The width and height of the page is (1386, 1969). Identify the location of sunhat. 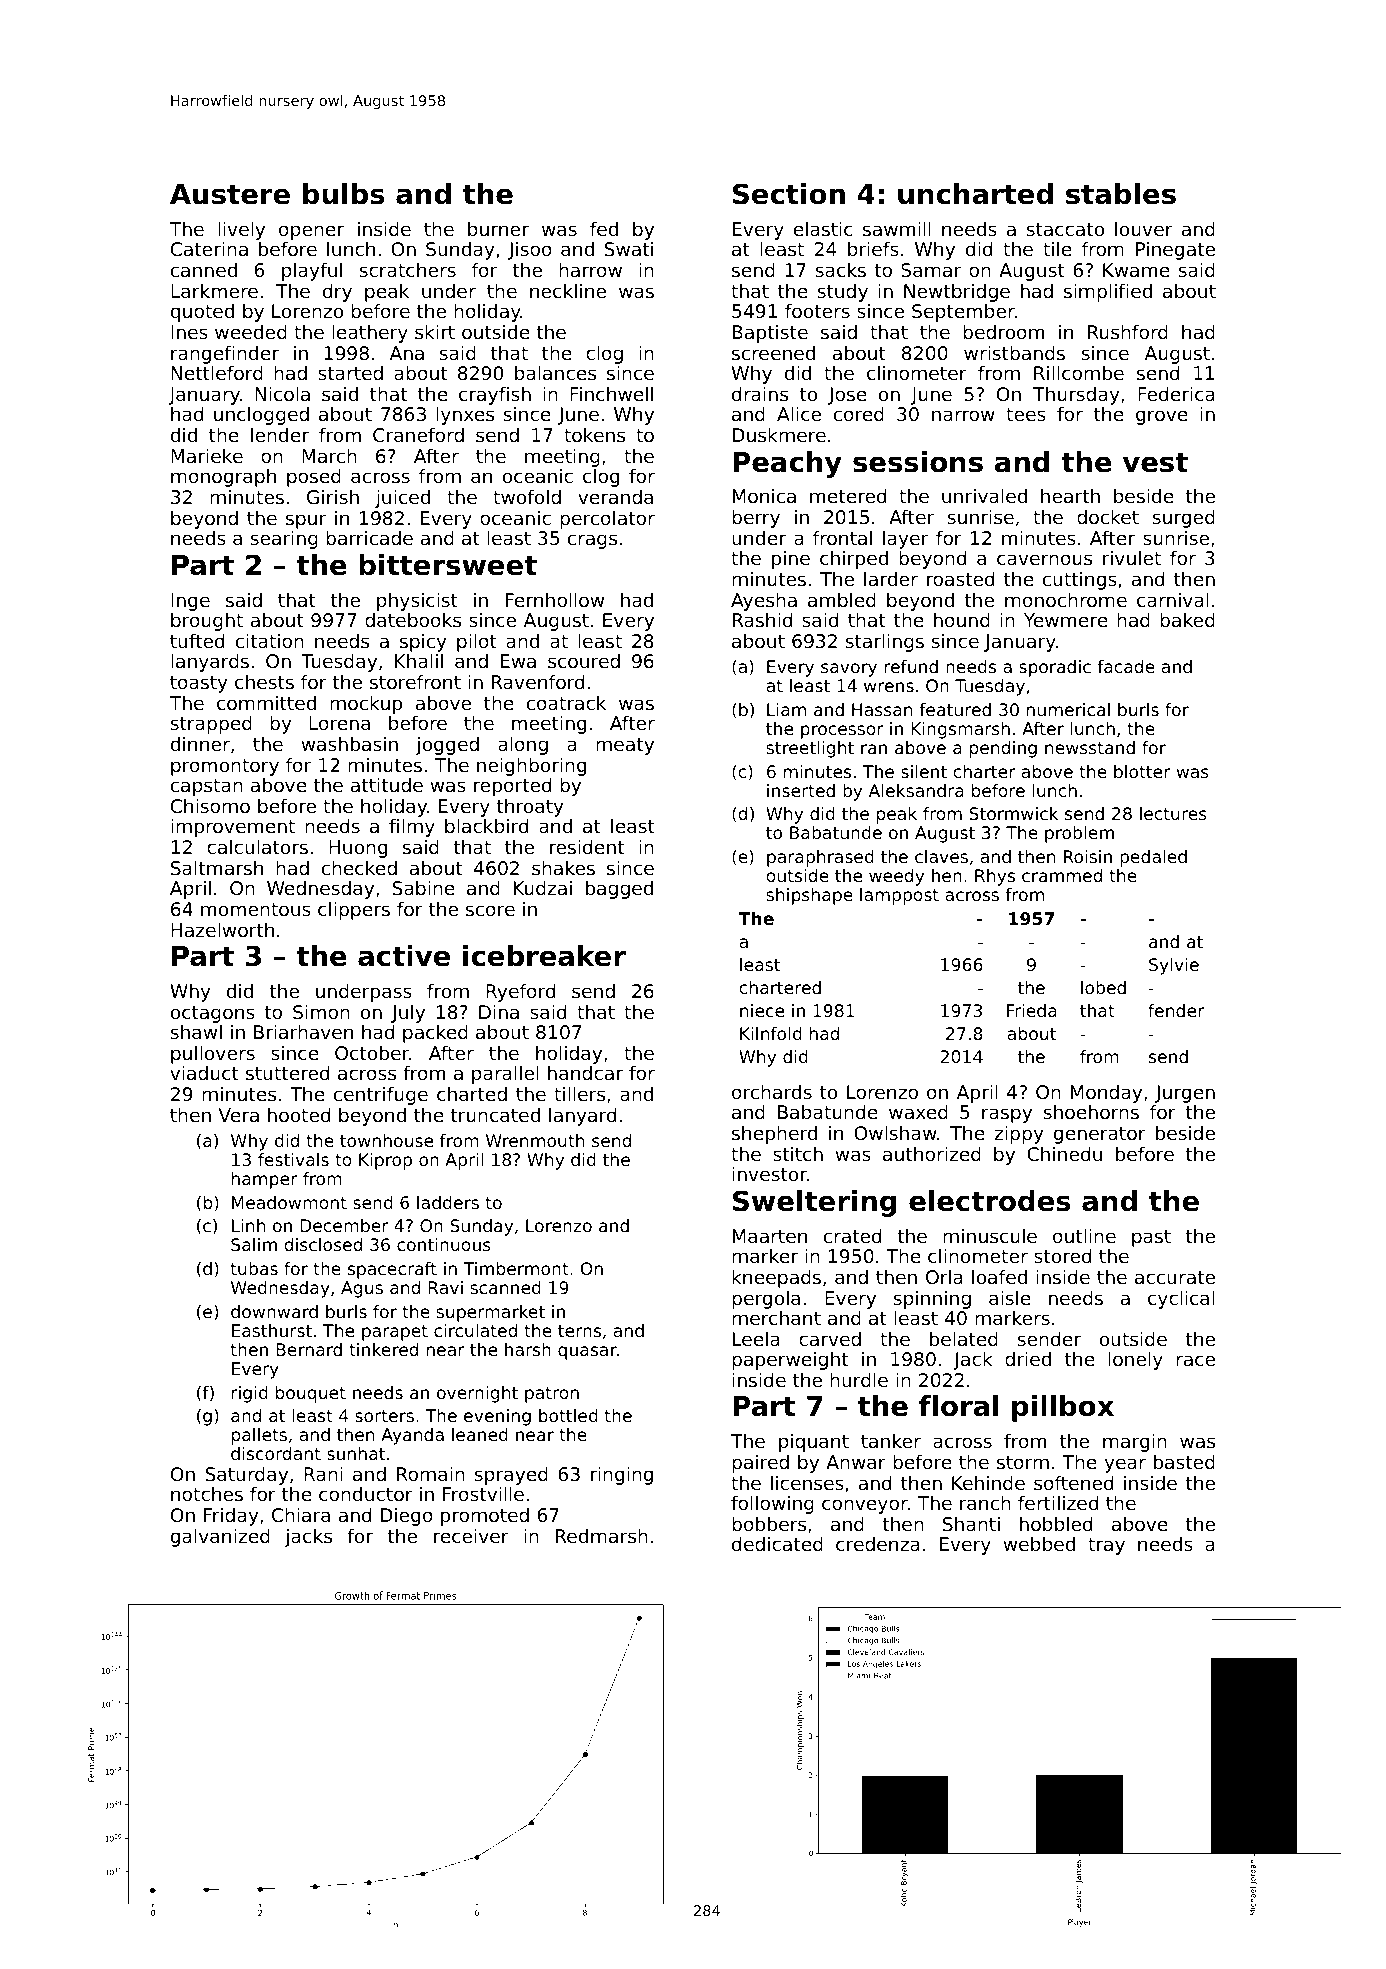
(356, 1453).
